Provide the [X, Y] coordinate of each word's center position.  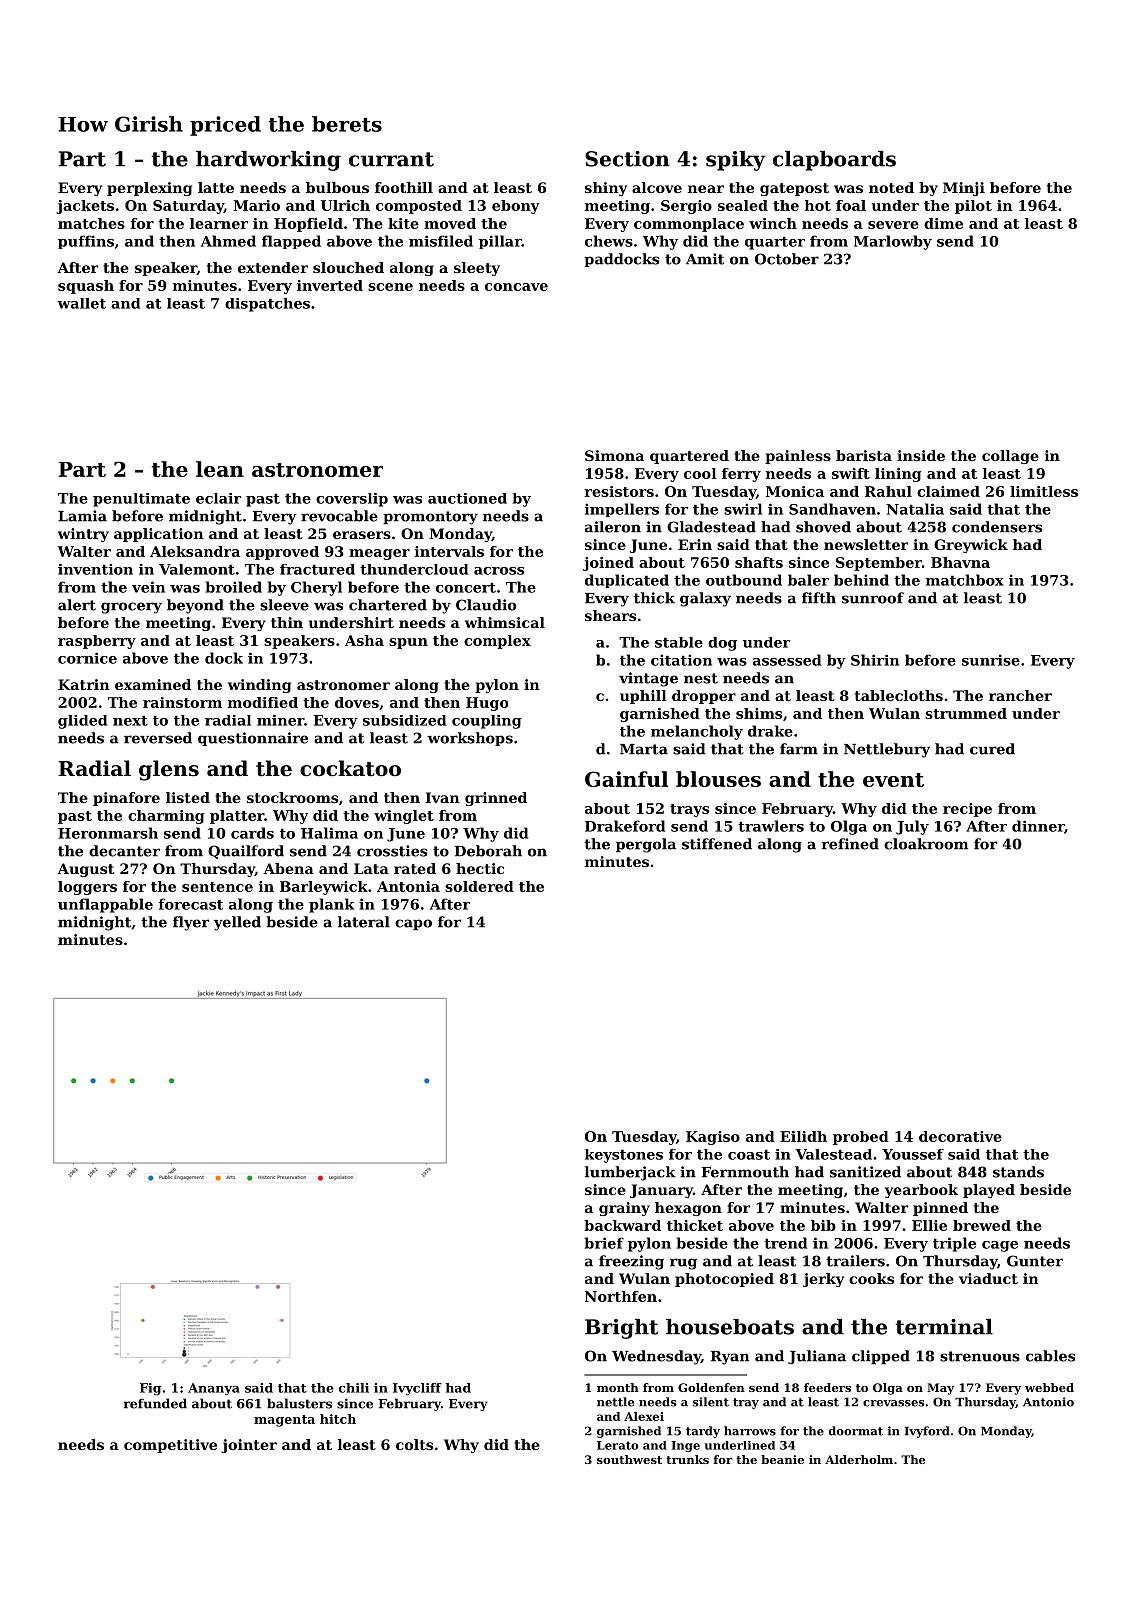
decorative [960, 1136]
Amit [705, 259]
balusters [299, 1403]
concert [466, 587]
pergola [646, 845]
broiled [234, 587]
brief [604, 1243]
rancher [1020, 695]
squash [86, 287]
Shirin [875, 660]
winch [773, 223]
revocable [339, 516]
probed [861, 1138]
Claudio [486, 605]
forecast [190, 904]
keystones [624, 1156]
